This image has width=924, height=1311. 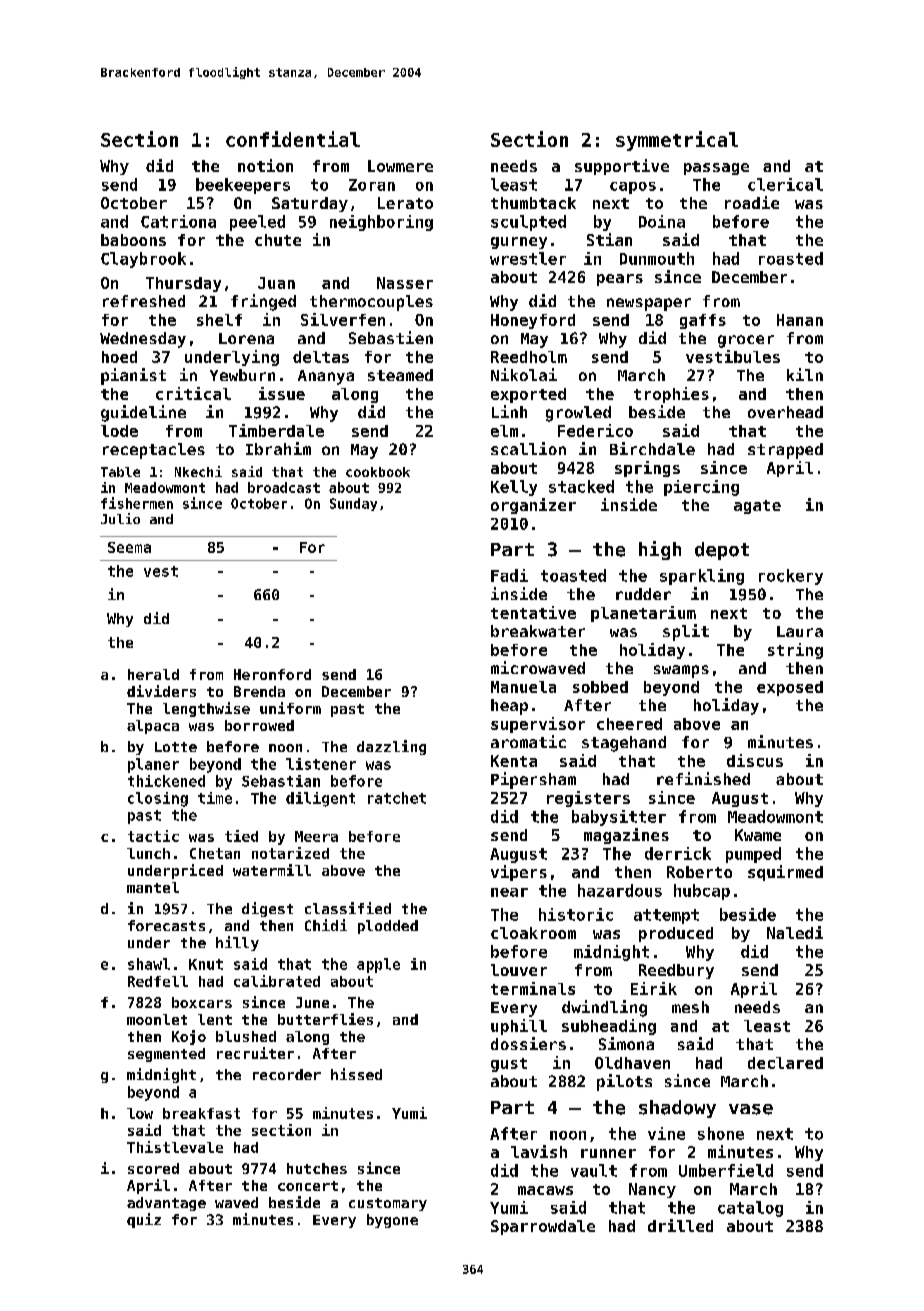 I want to click on refinished, so click(x=703, y=778).
